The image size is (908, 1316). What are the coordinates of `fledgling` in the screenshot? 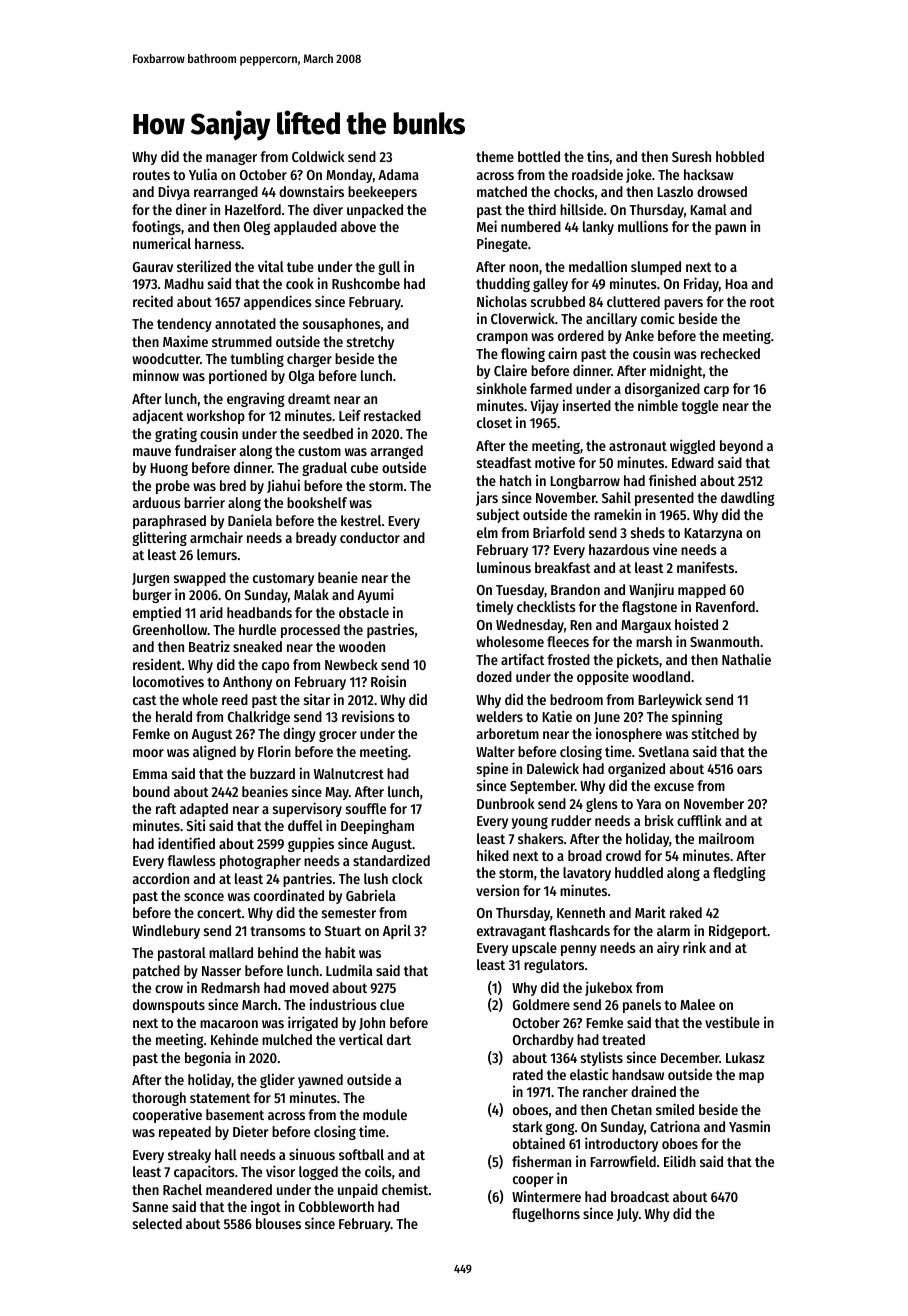 It's located at (739, 873).
